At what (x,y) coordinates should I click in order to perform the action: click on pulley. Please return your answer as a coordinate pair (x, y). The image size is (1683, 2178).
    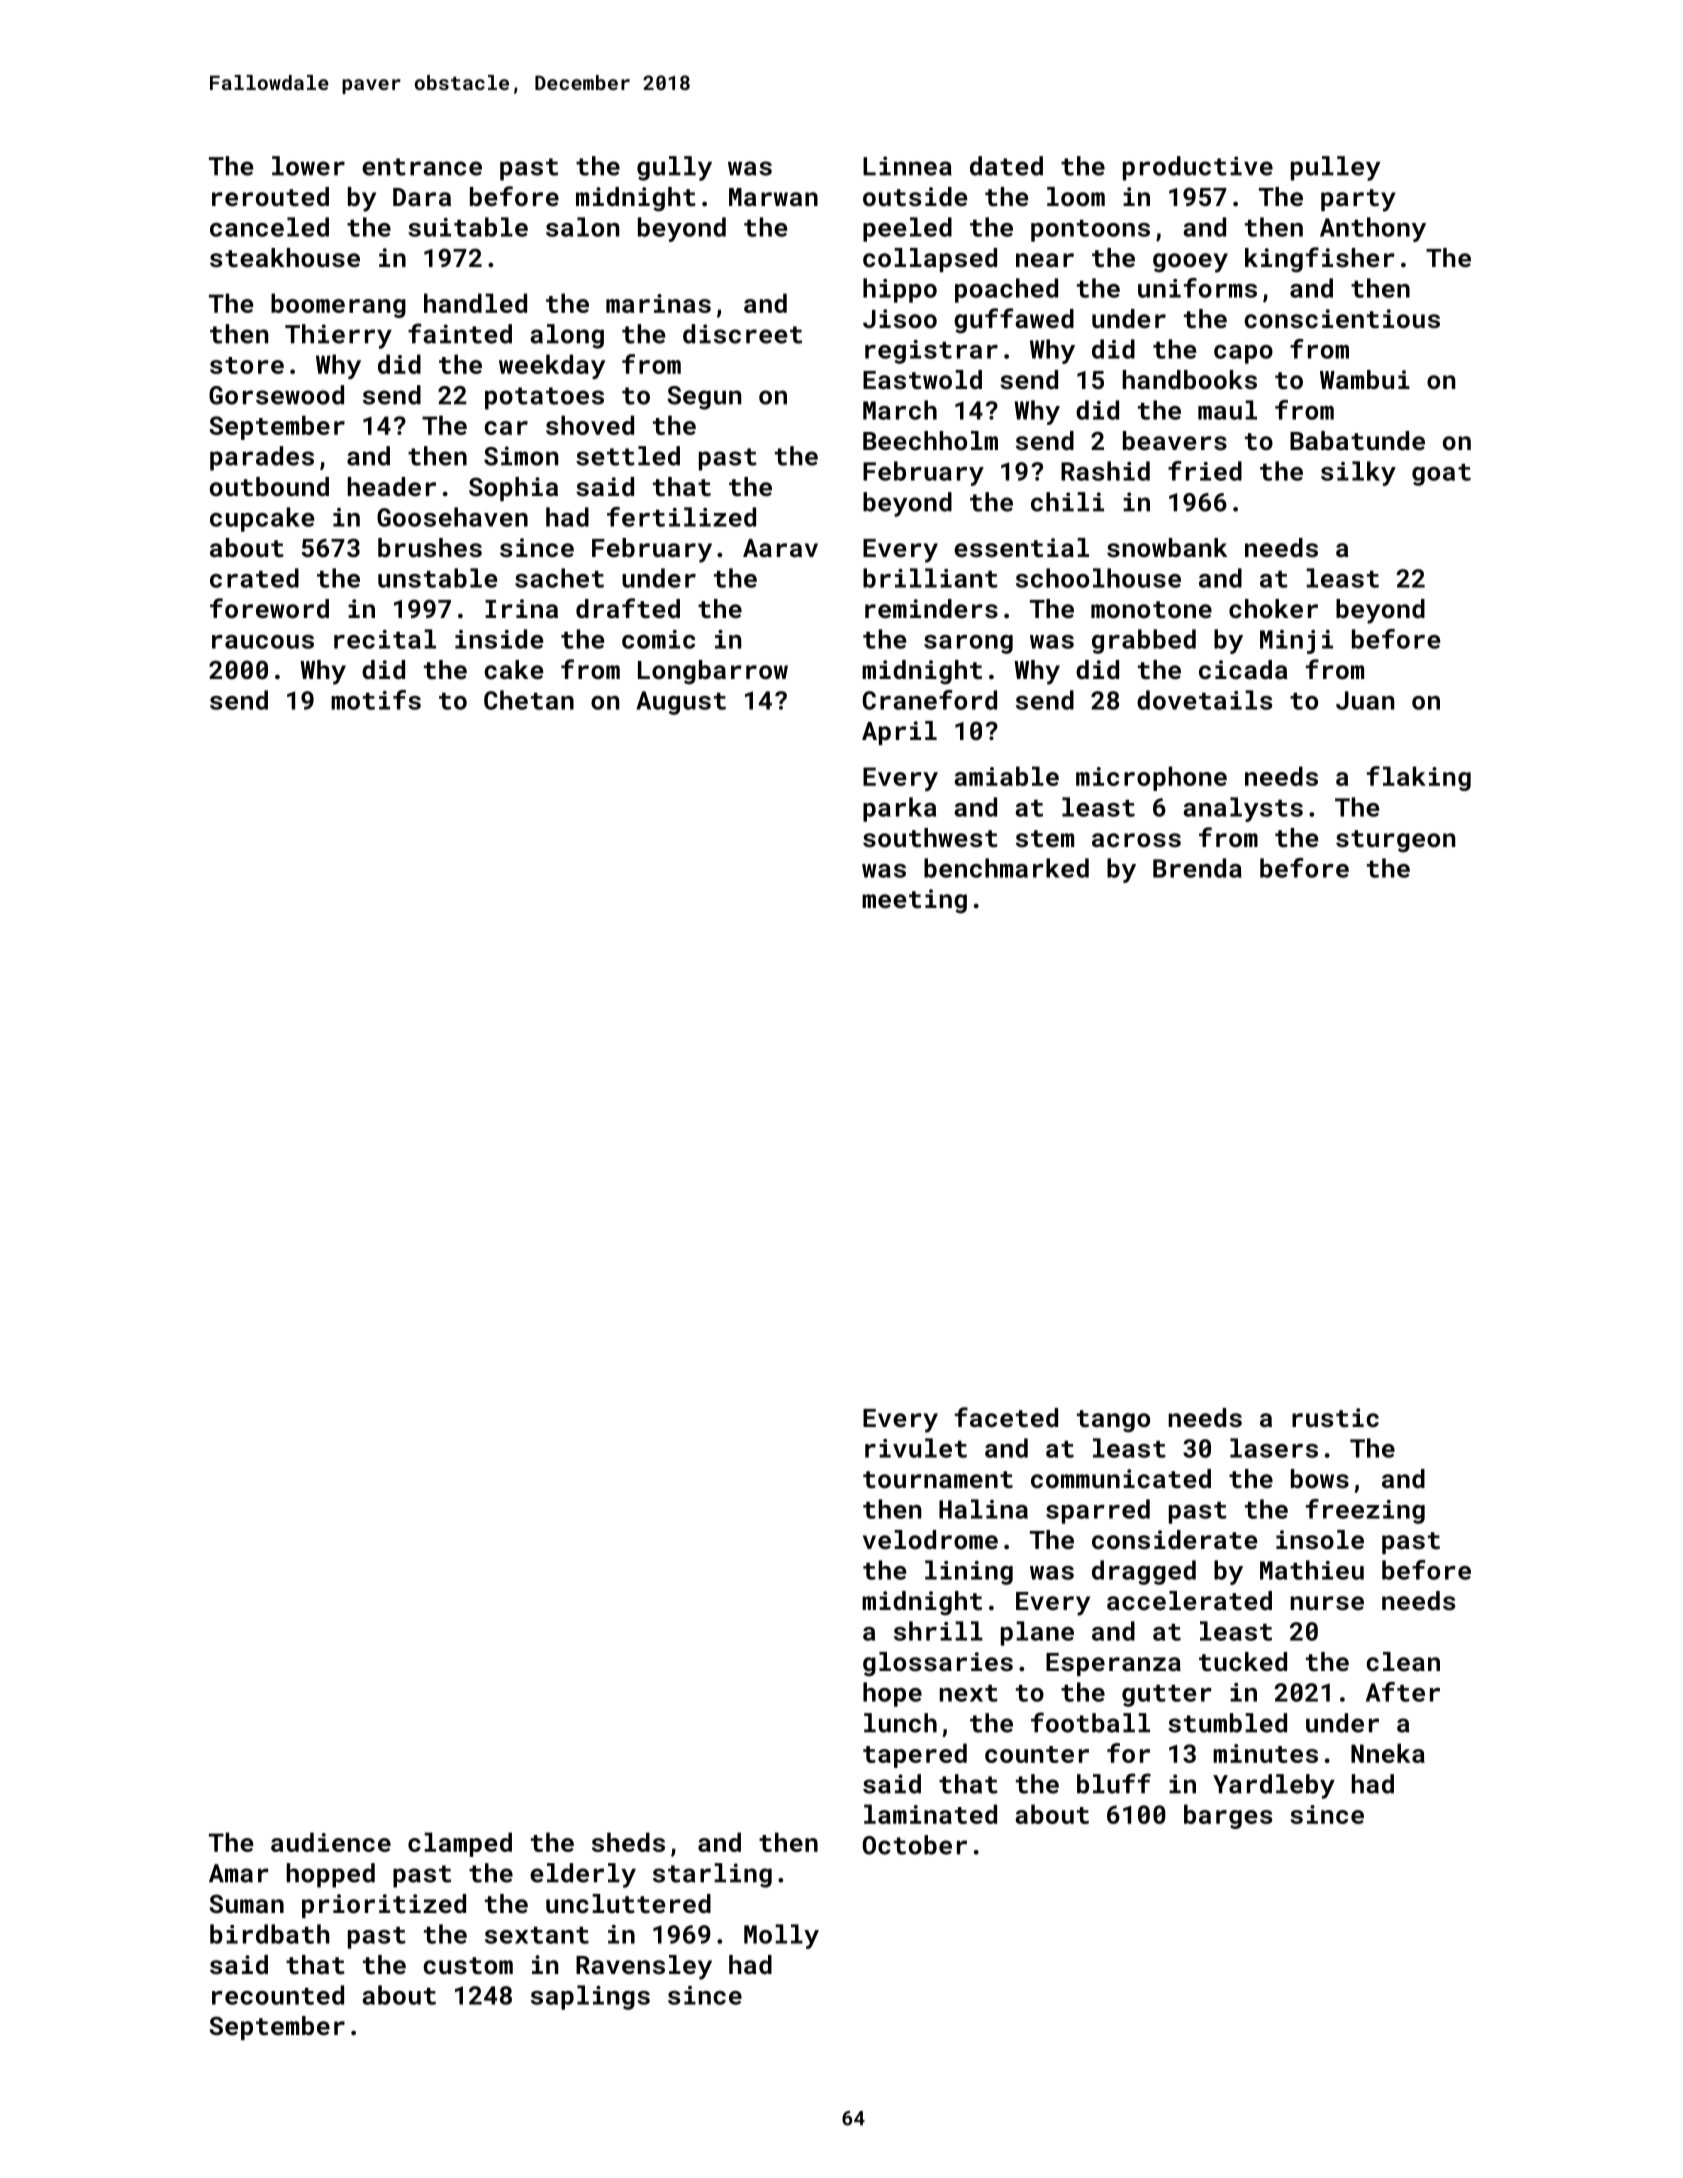
    Looking at the image, I should click on (1335, 168).
